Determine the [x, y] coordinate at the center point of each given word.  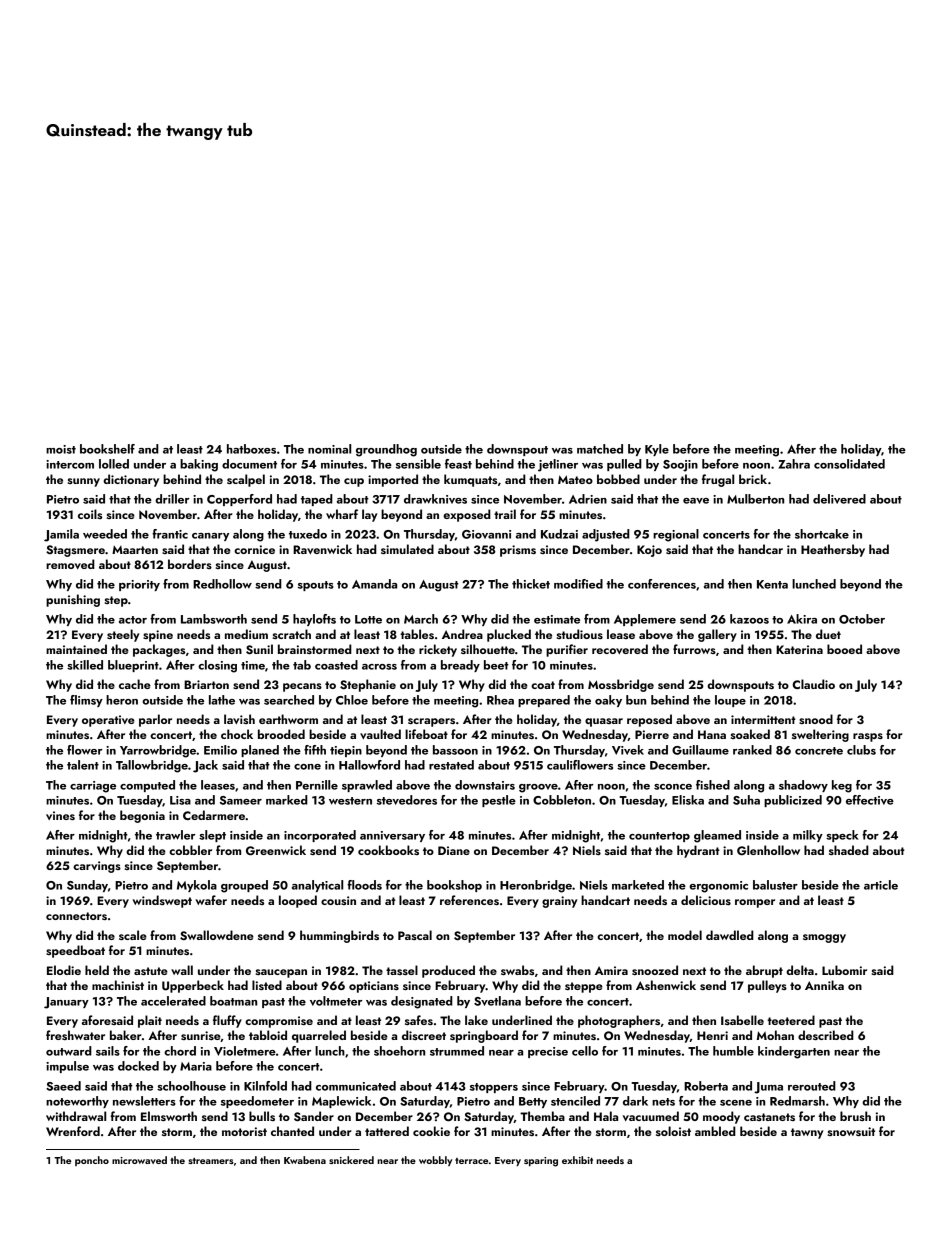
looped [298, 901]
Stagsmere [75, 551]
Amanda [374, 584]
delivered [839, 499]
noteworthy [77, 1102]
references [469, 900]
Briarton [206, 684]
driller [172, 499]
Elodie [64, 970]
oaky [608, 701]
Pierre [652, 734]
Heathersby [833, 550]
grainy [560, 902]
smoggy [824, 938]
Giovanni [486, 534]
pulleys [767, 986]
